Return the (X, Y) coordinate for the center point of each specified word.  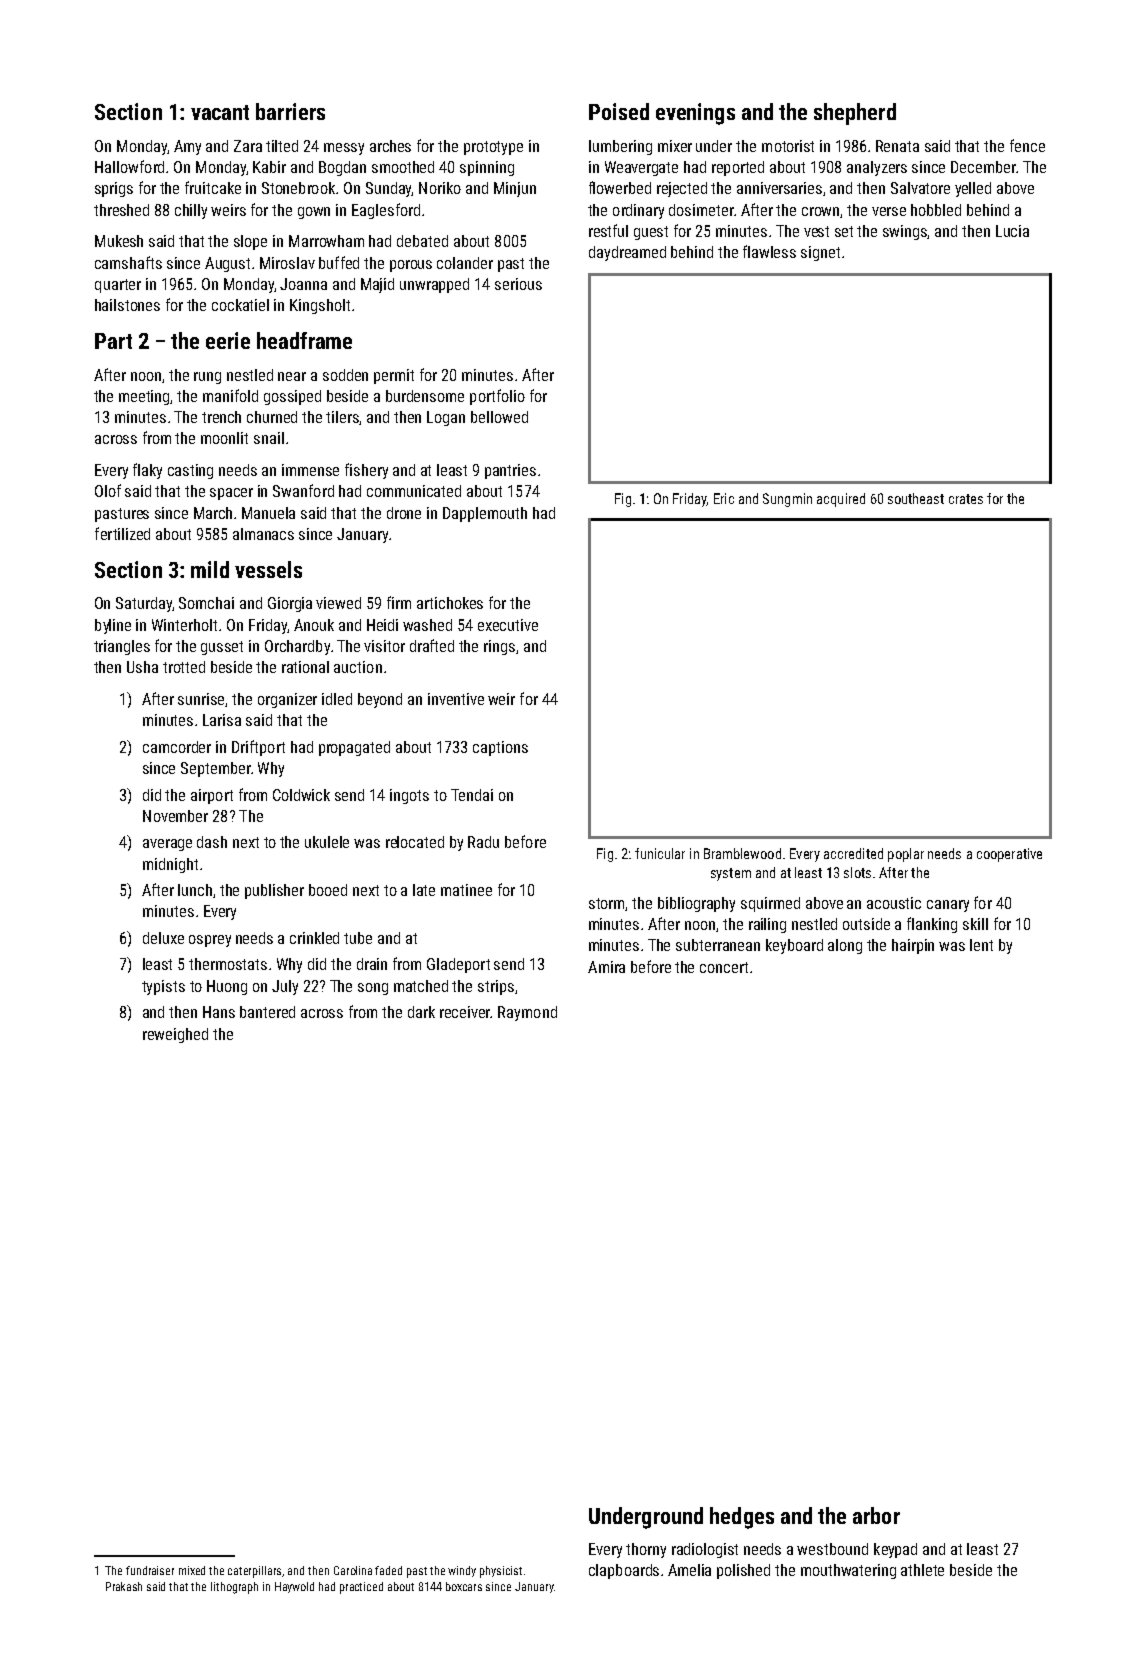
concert (724, 967)
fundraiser (150, 1570)
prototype (493, 148)
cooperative (1009, 855)
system (731, 874)
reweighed (175, 1035)
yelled (973, 189)
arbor (876, 1515)
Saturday (144, 604)
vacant (220, 112)
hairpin (913, 946)
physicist (501, 1572)
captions (500, 748)
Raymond (527, 1013)
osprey (210, 941)
